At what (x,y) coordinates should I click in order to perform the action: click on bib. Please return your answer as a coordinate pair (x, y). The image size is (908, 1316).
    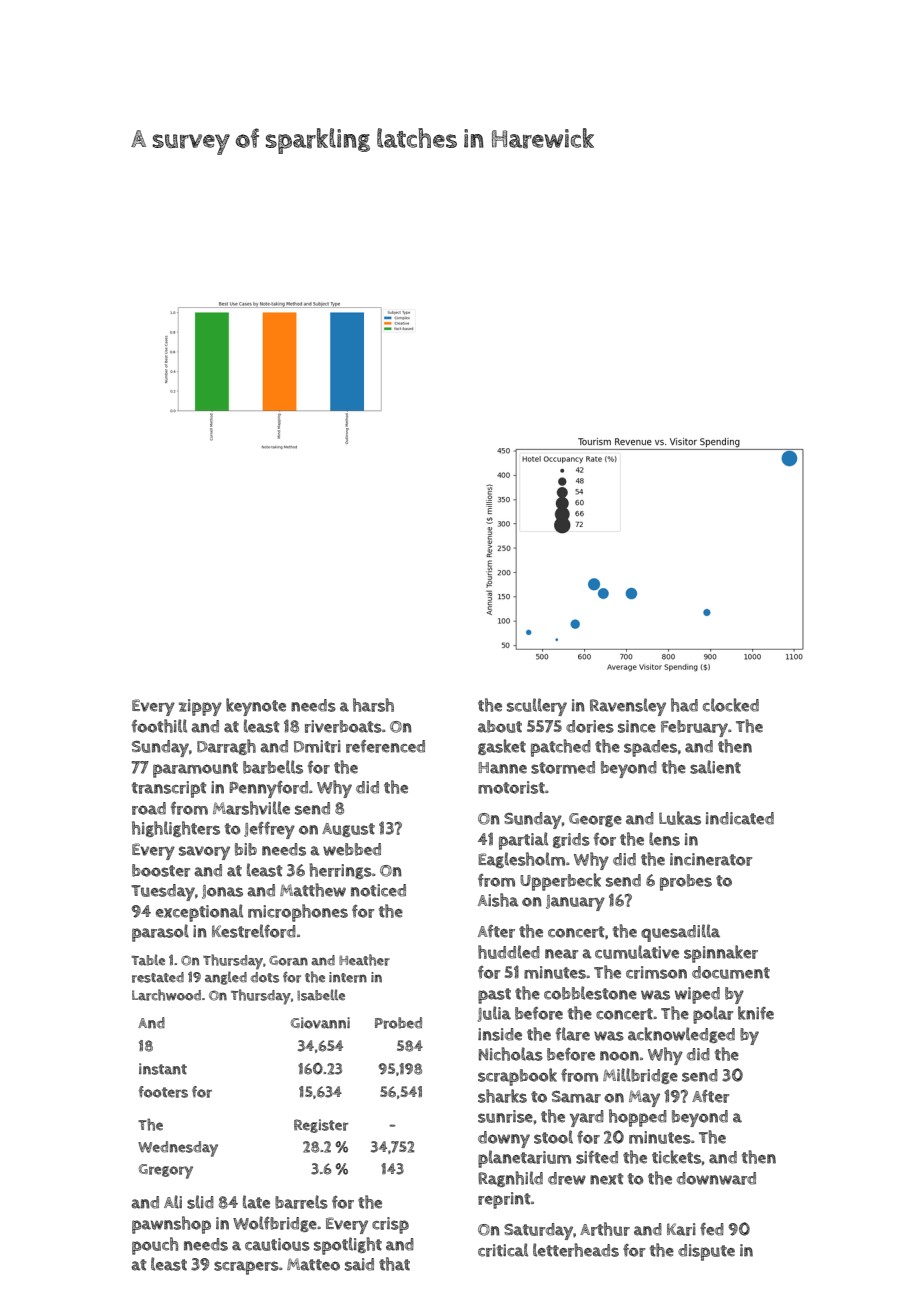
    Looking at the image, I should click on (246, 849).
